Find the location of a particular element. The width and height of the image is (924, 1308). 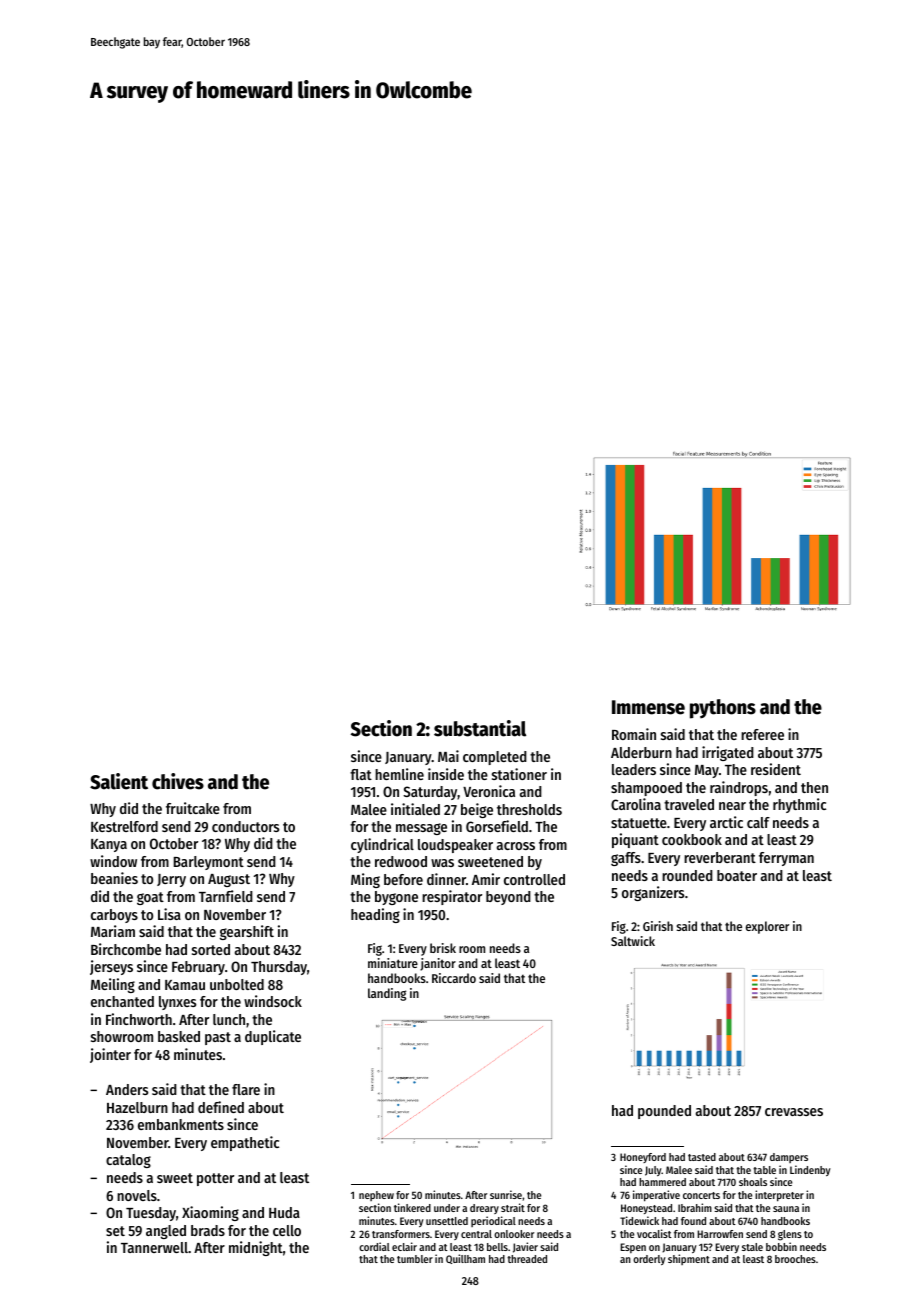

Saltwick is located at coordinates (633, 941).
